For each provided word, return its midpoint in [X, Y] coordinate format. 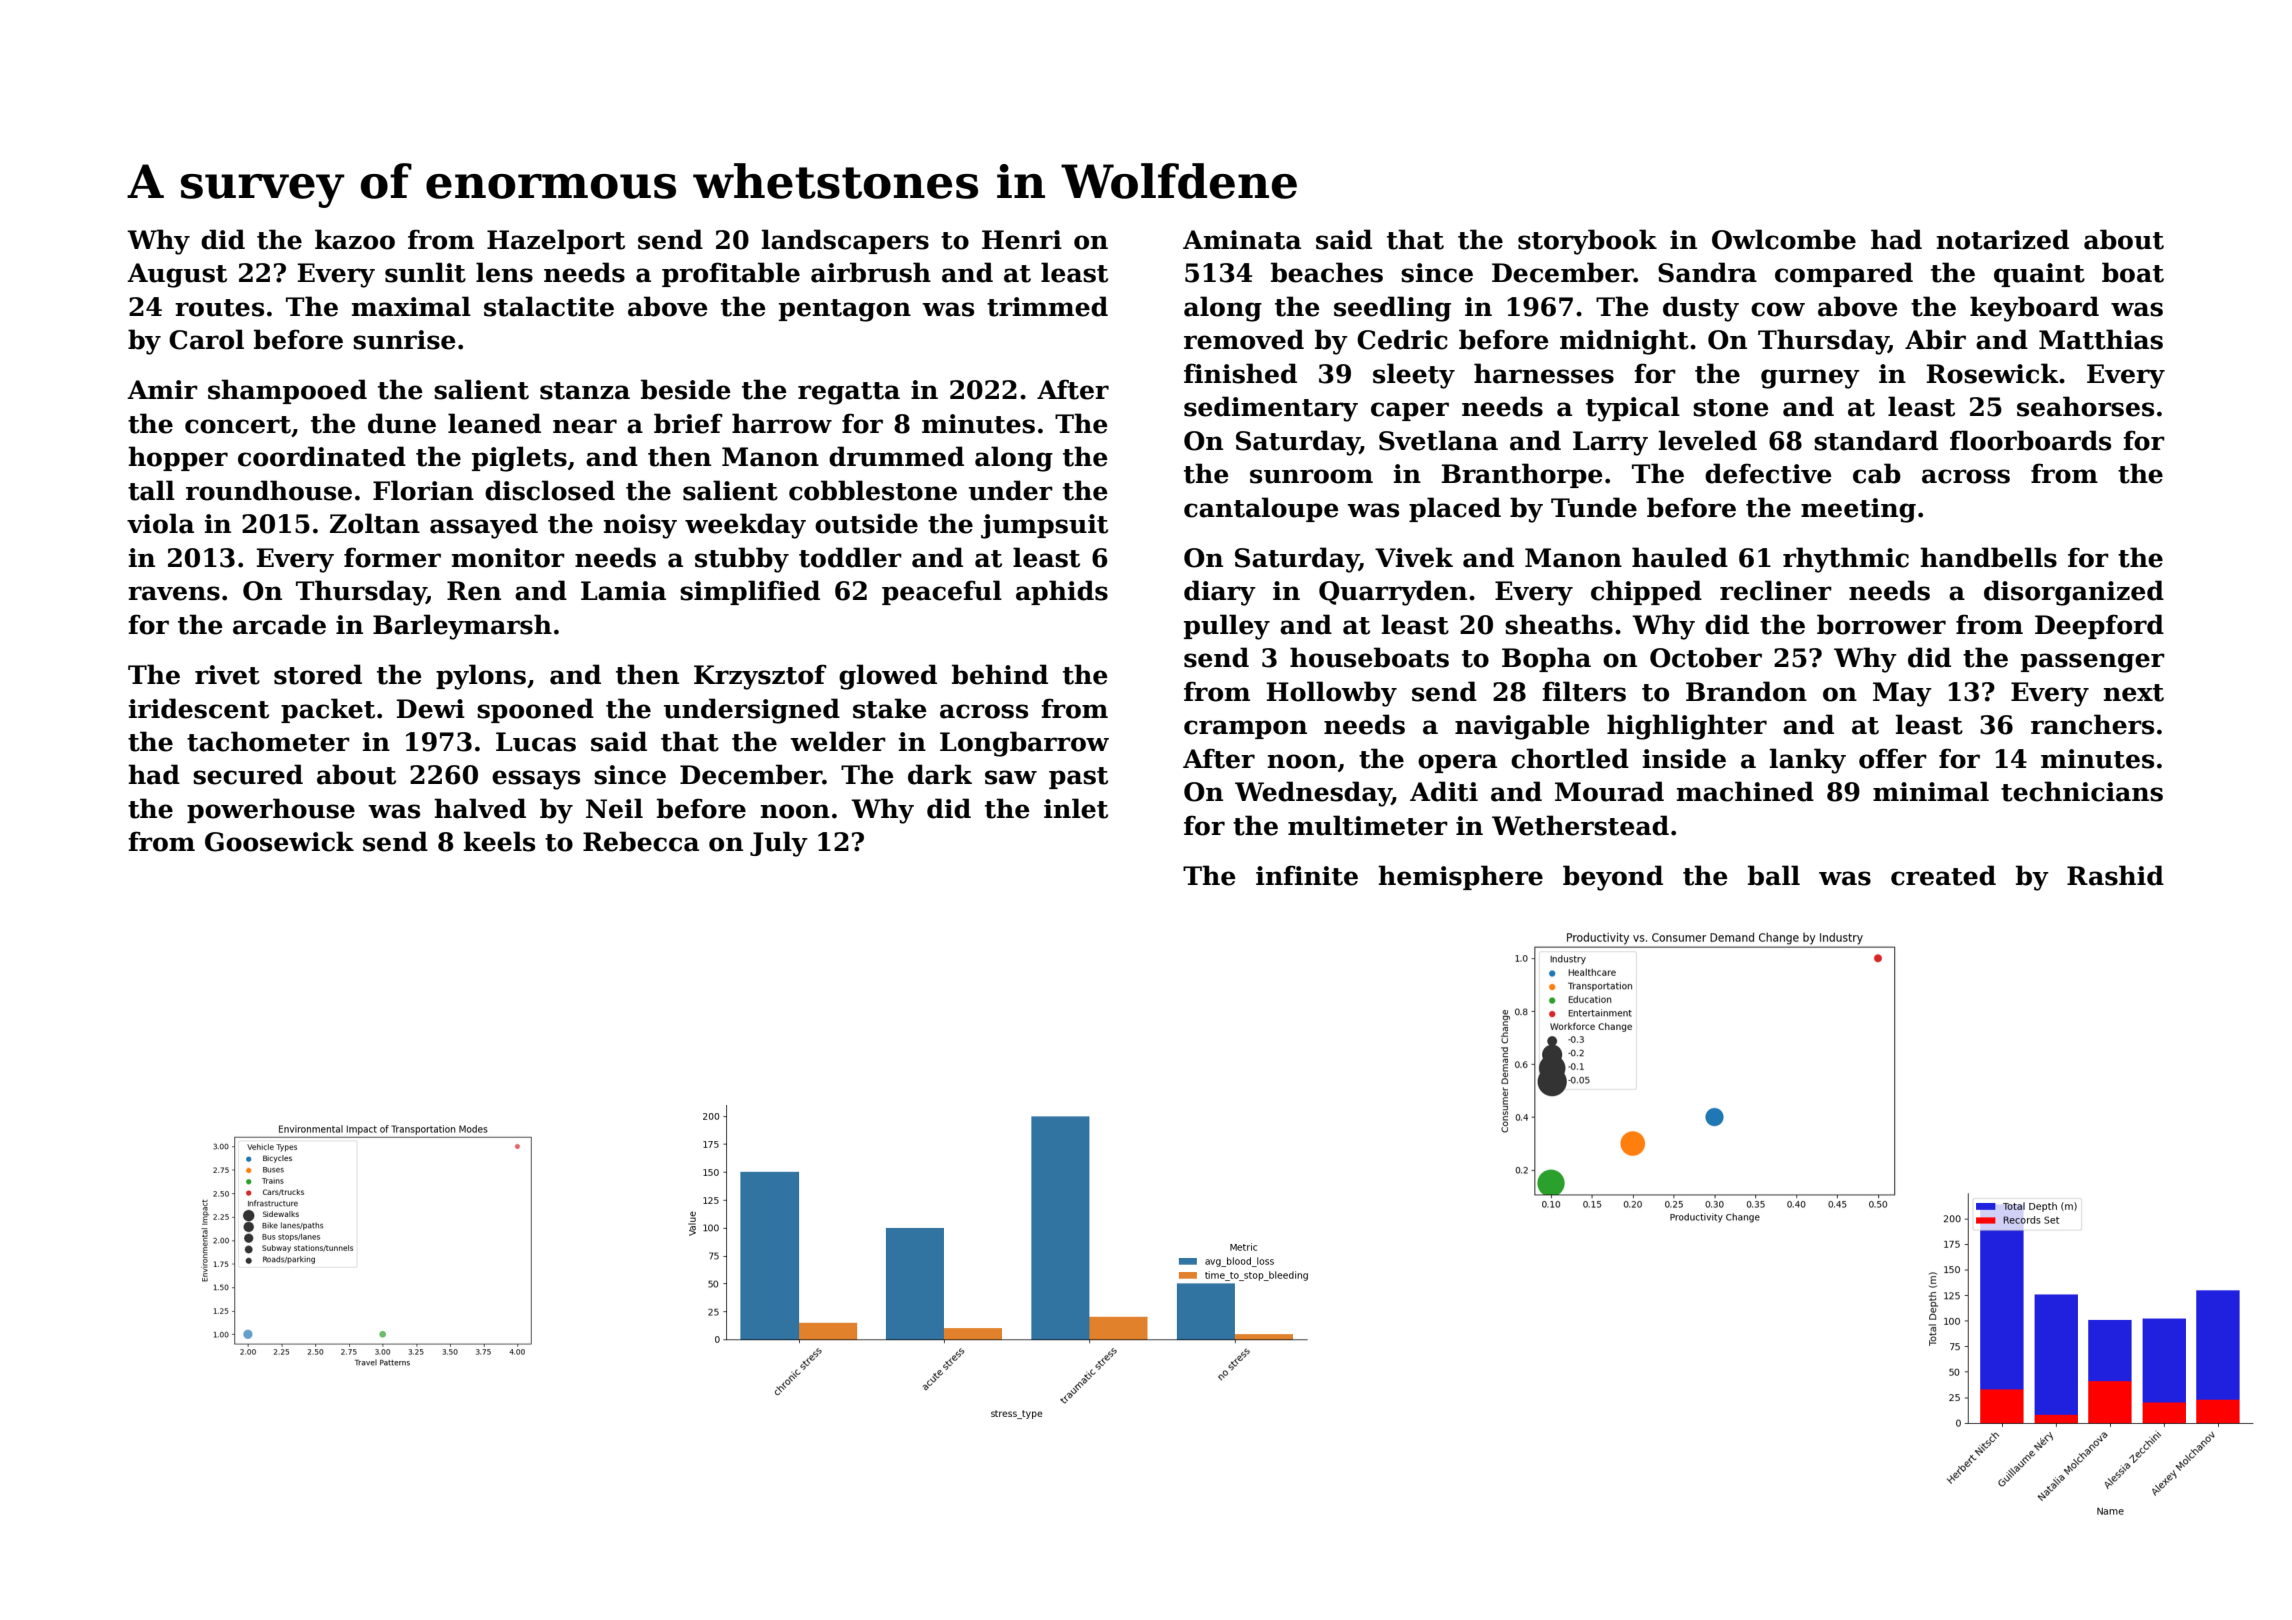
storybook [1587, 242]
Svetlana [1438, 440]
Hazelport [556, 241]
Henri [1022, 240]
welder [838, 741]
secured [248, 774]
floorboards [2030, 440]
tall [151, 490]
